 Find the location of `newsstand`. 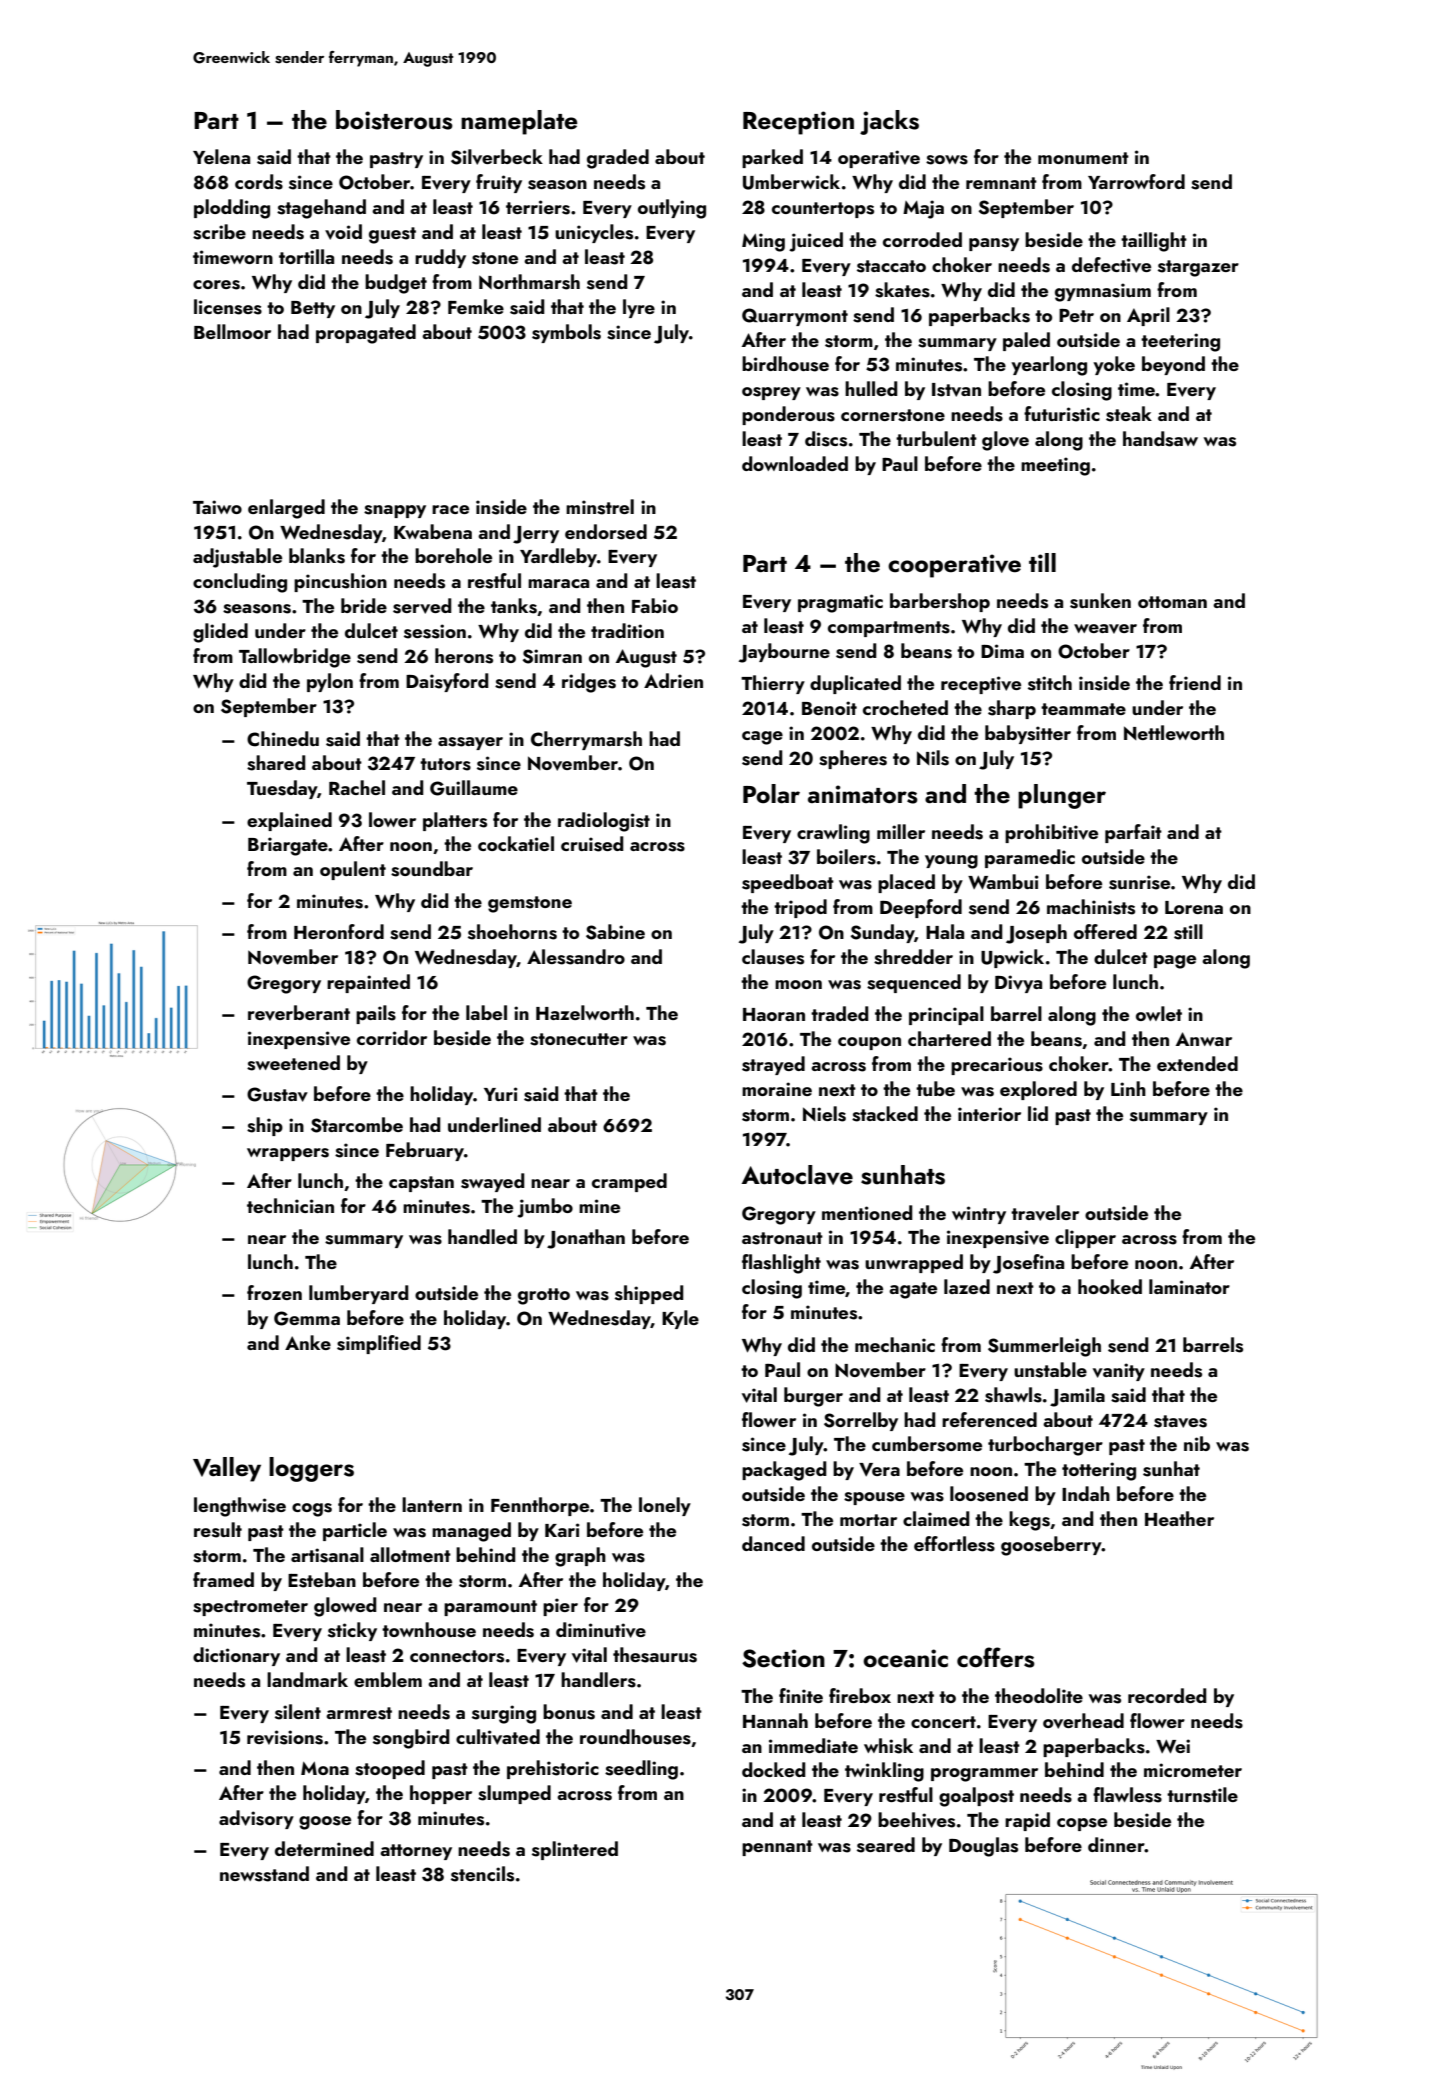

newsstand is located at coordinates (264, 1874).
